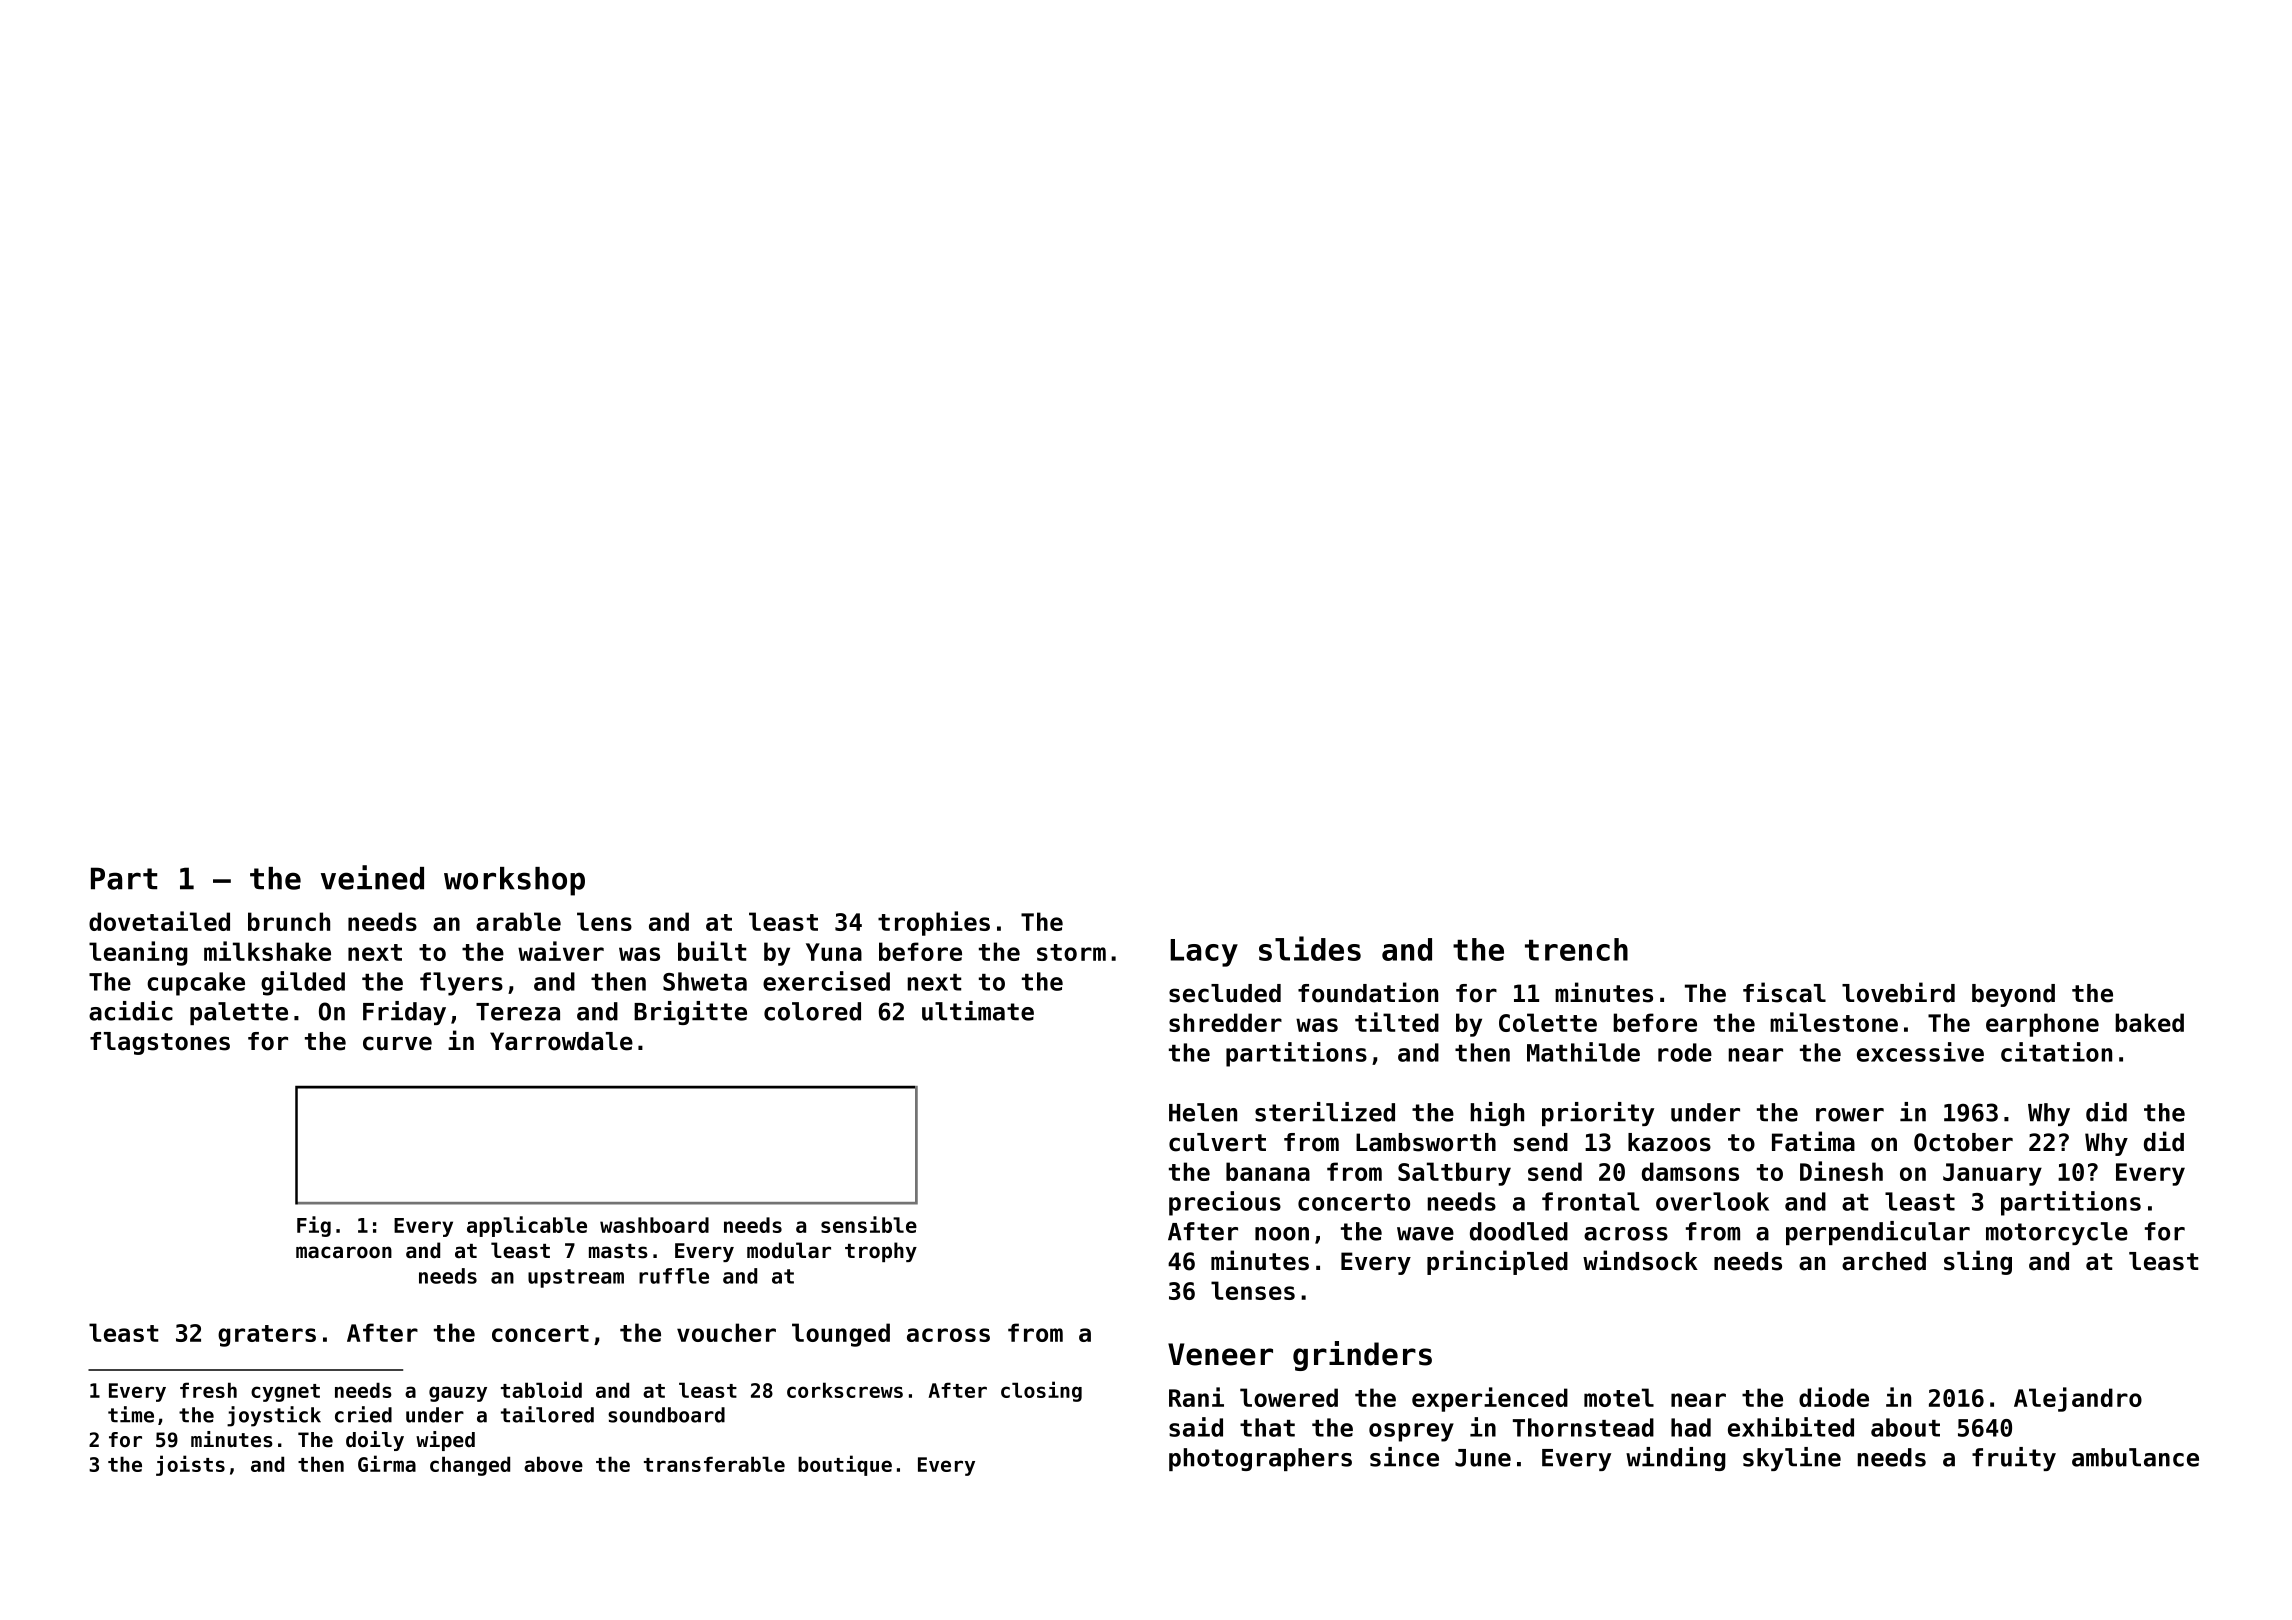 Image resolution: width=2292 pixels, height=1620 pixels. I want to click on veined, so click(372, 877).
